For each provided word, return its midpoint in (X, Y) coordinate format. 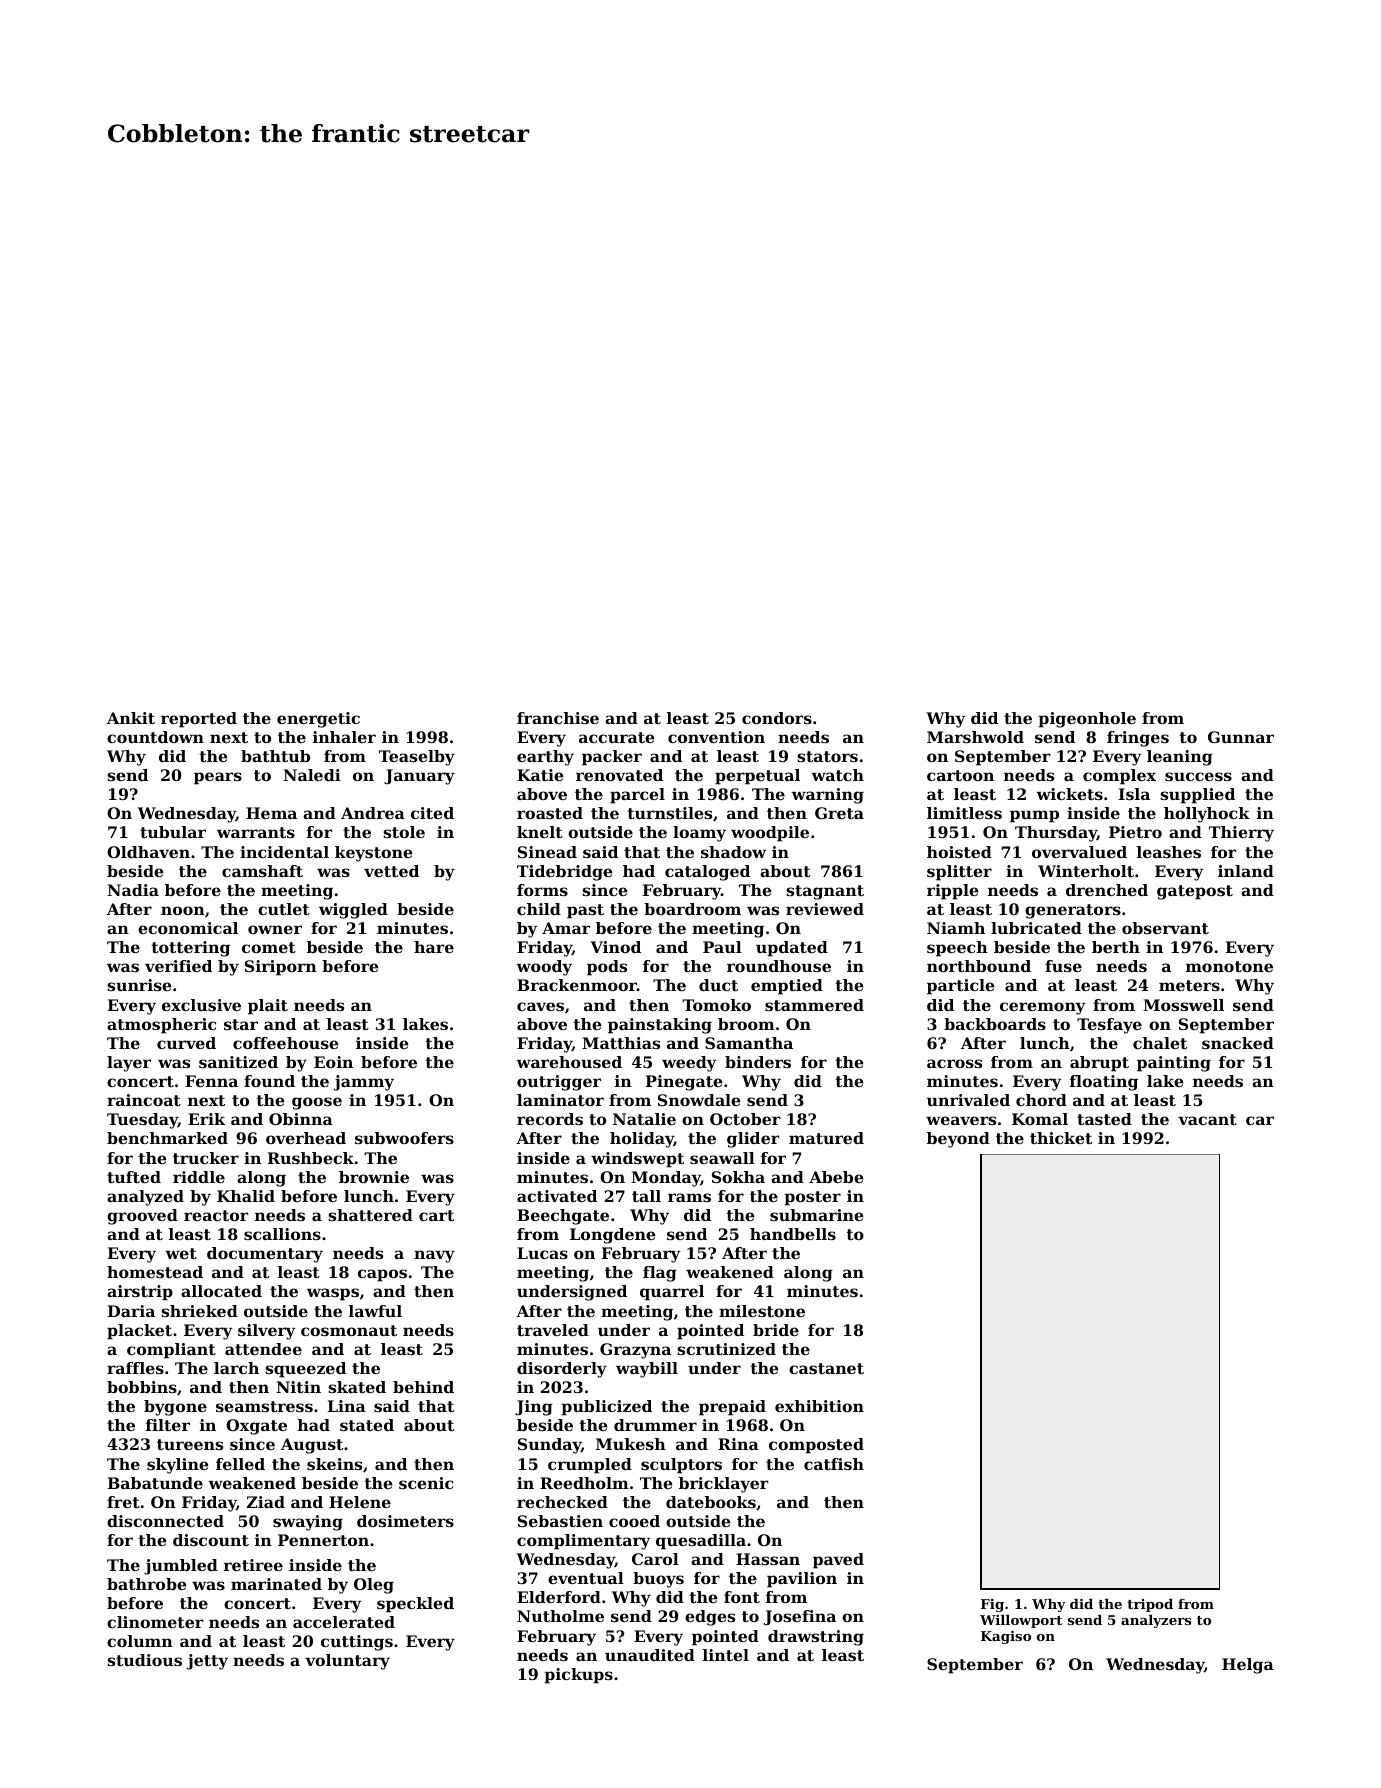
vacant (1207, 1119)
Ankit (131, 718)
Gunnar (1241, 737)
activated (557, 1196)
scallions (282, 1234)
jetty (207, 1662)
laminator (560, 1100)
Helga (1248, 1666)
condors (777, 718)
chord (1041, 1100)
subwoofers (404, 1138)
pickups (578, 1676)
